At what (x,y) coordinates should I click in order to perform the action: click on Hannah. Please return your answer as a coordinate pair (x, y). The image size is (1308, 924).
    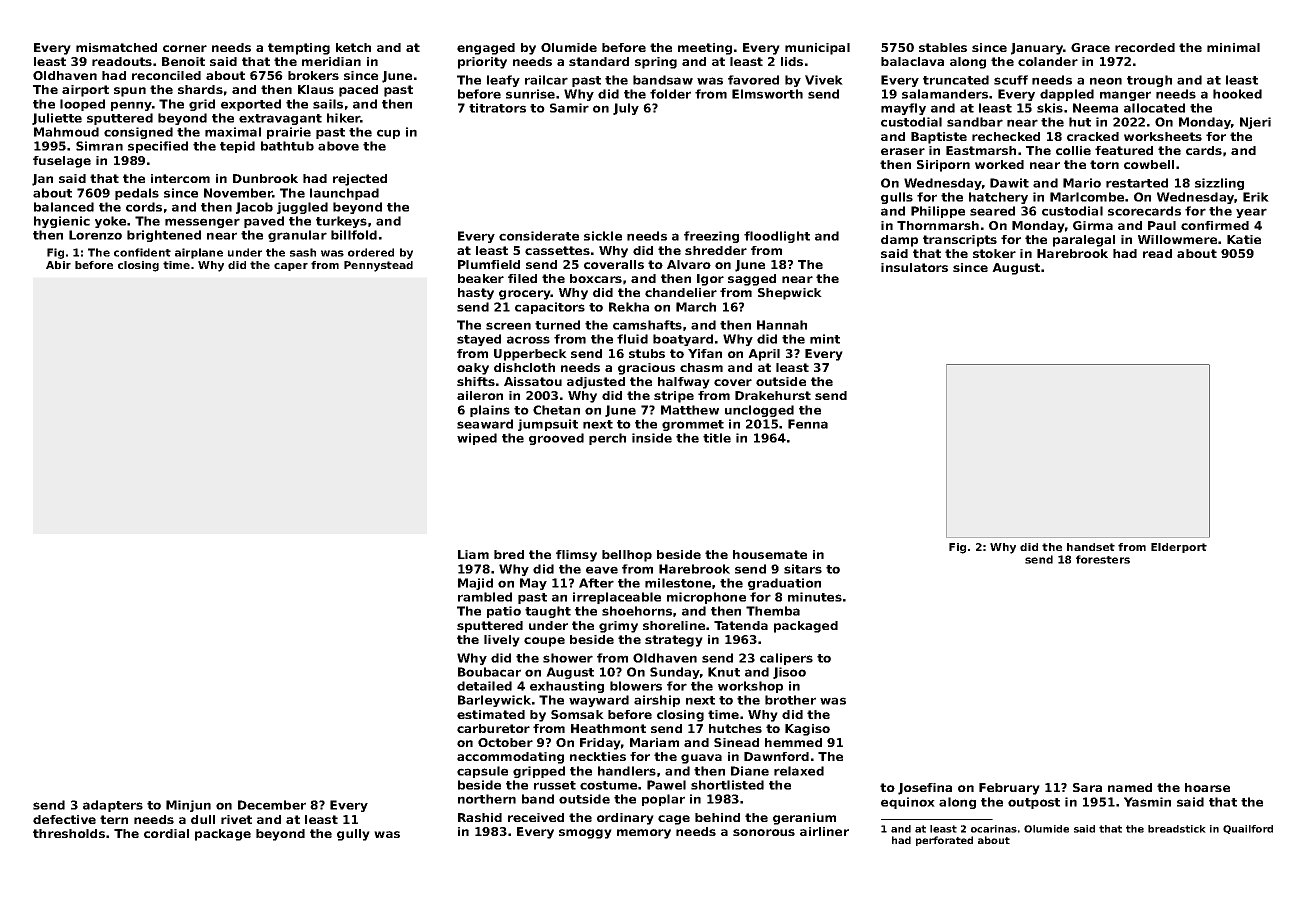
    Looking at the image, I should click on (782, 325).
